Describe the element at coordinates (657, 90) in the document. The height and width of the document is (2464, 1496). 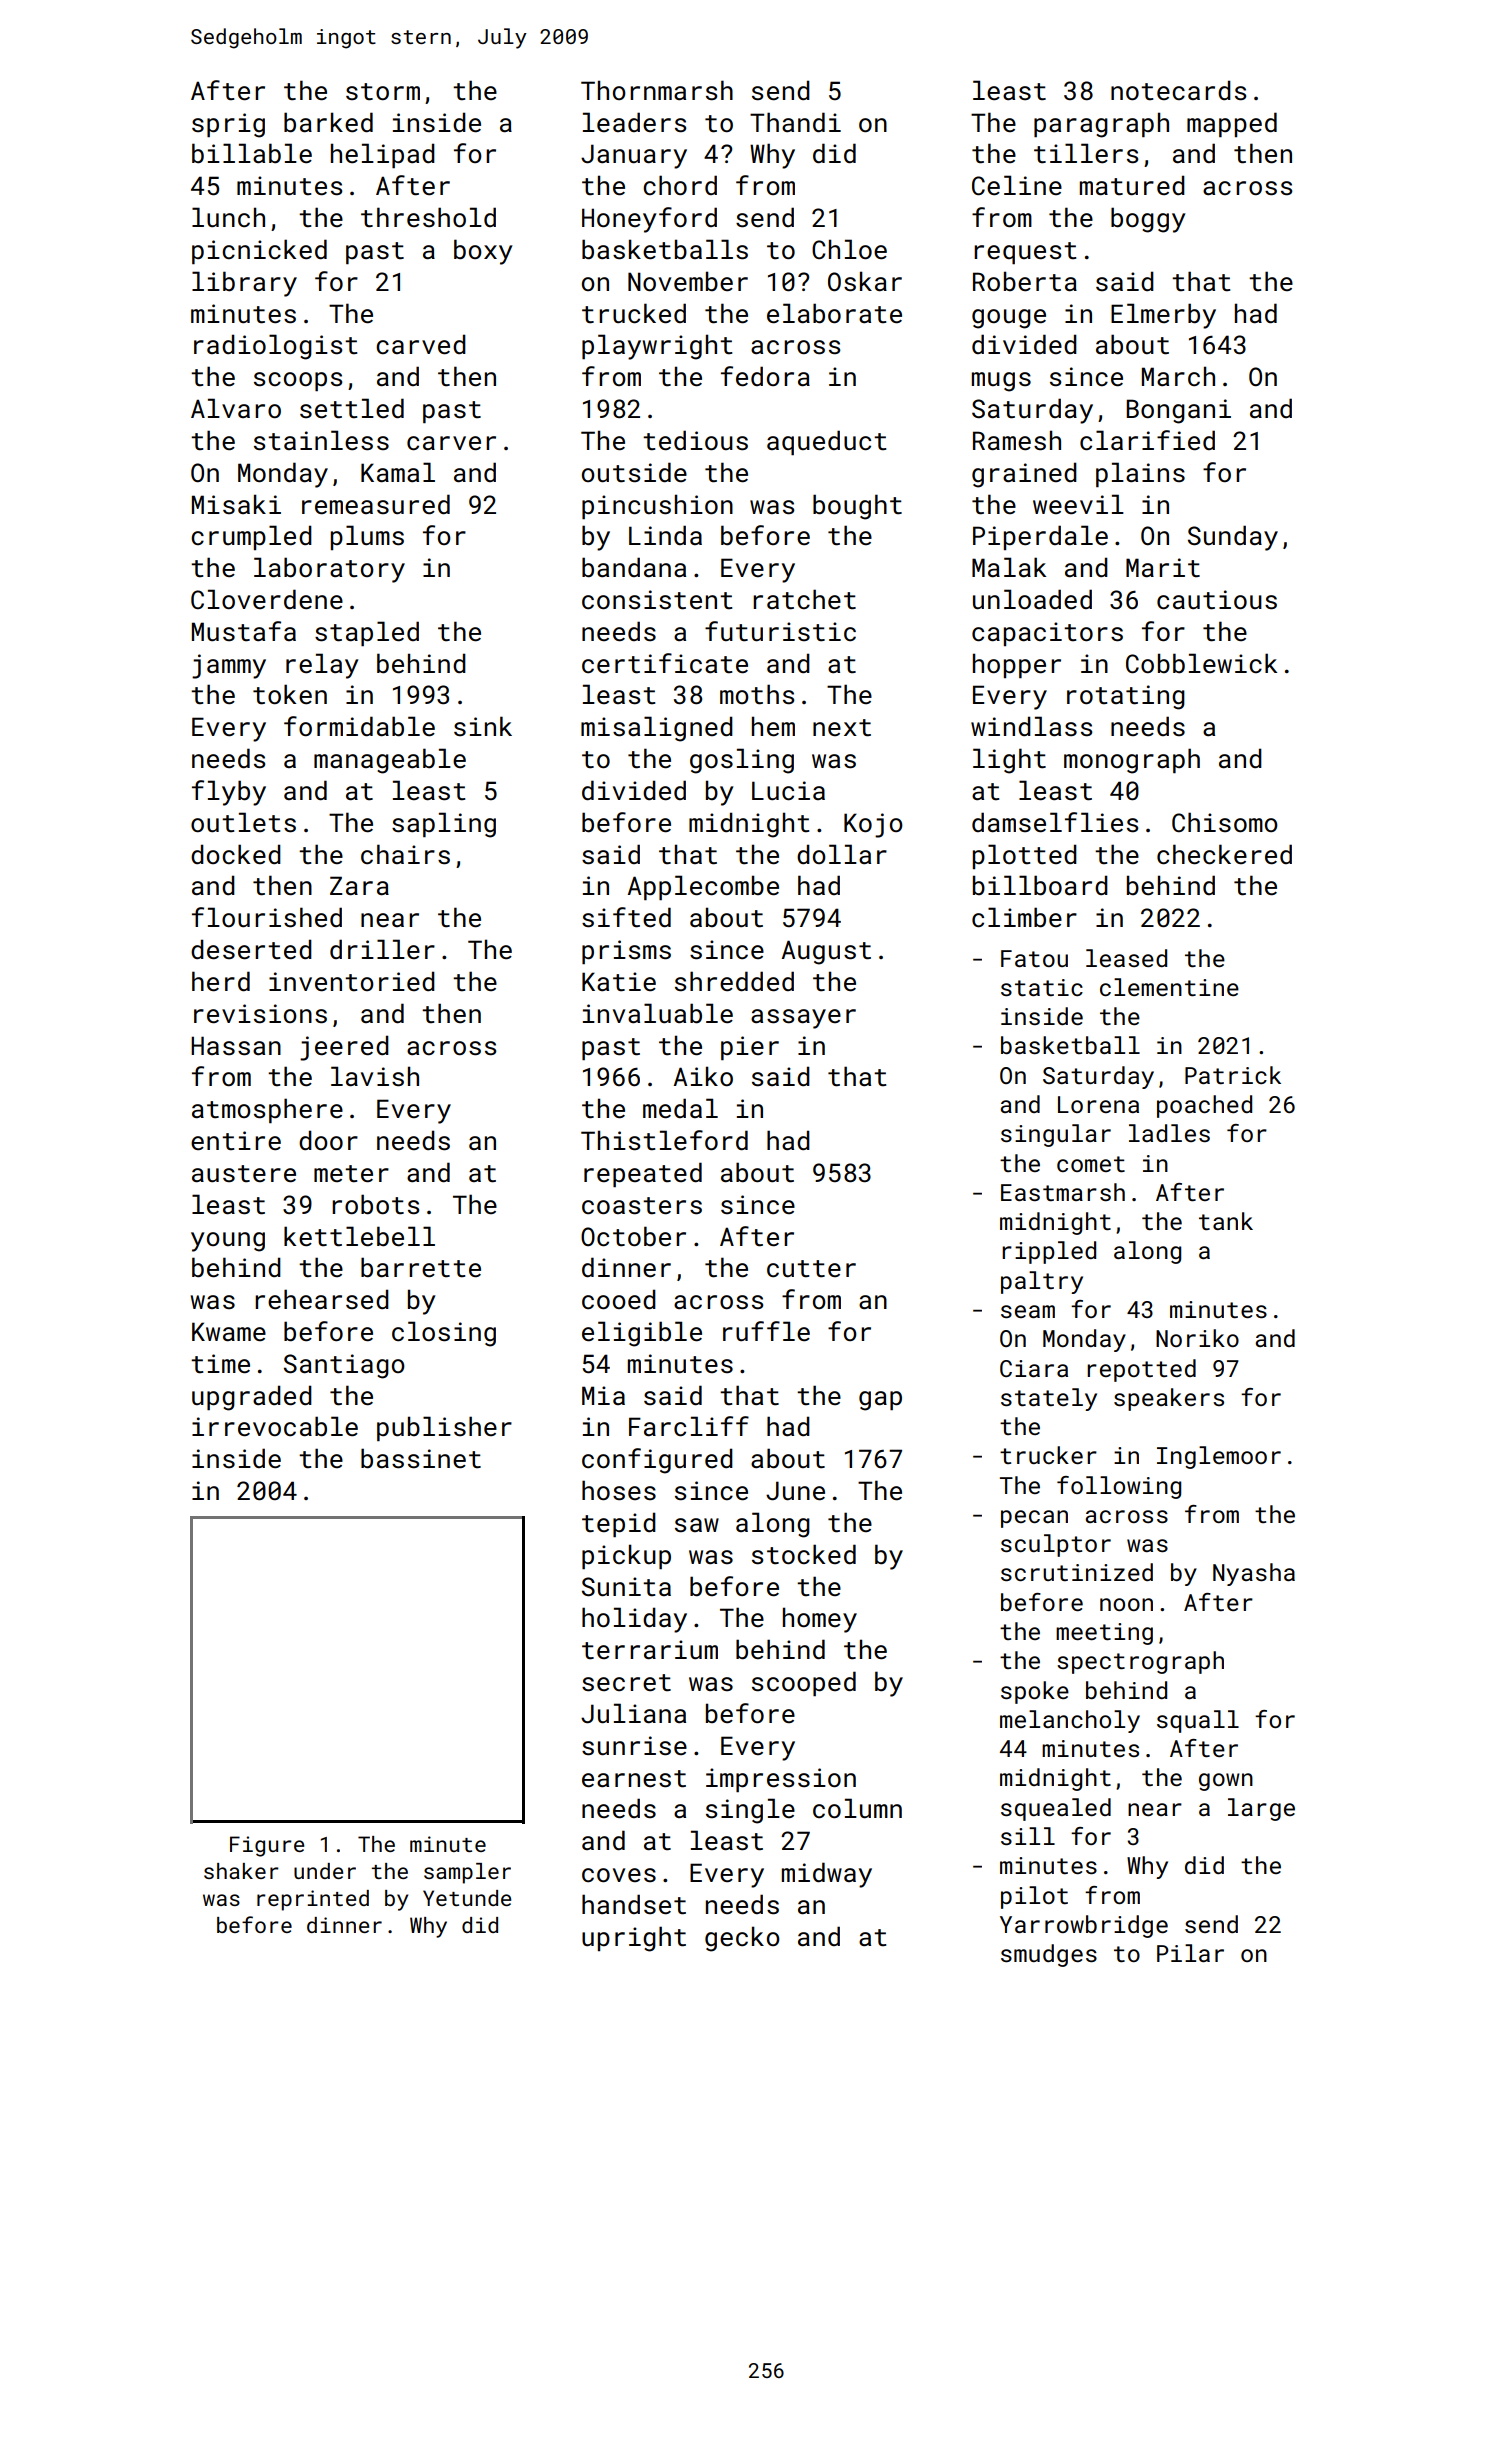
I see `Thornmarsh` at that location.
